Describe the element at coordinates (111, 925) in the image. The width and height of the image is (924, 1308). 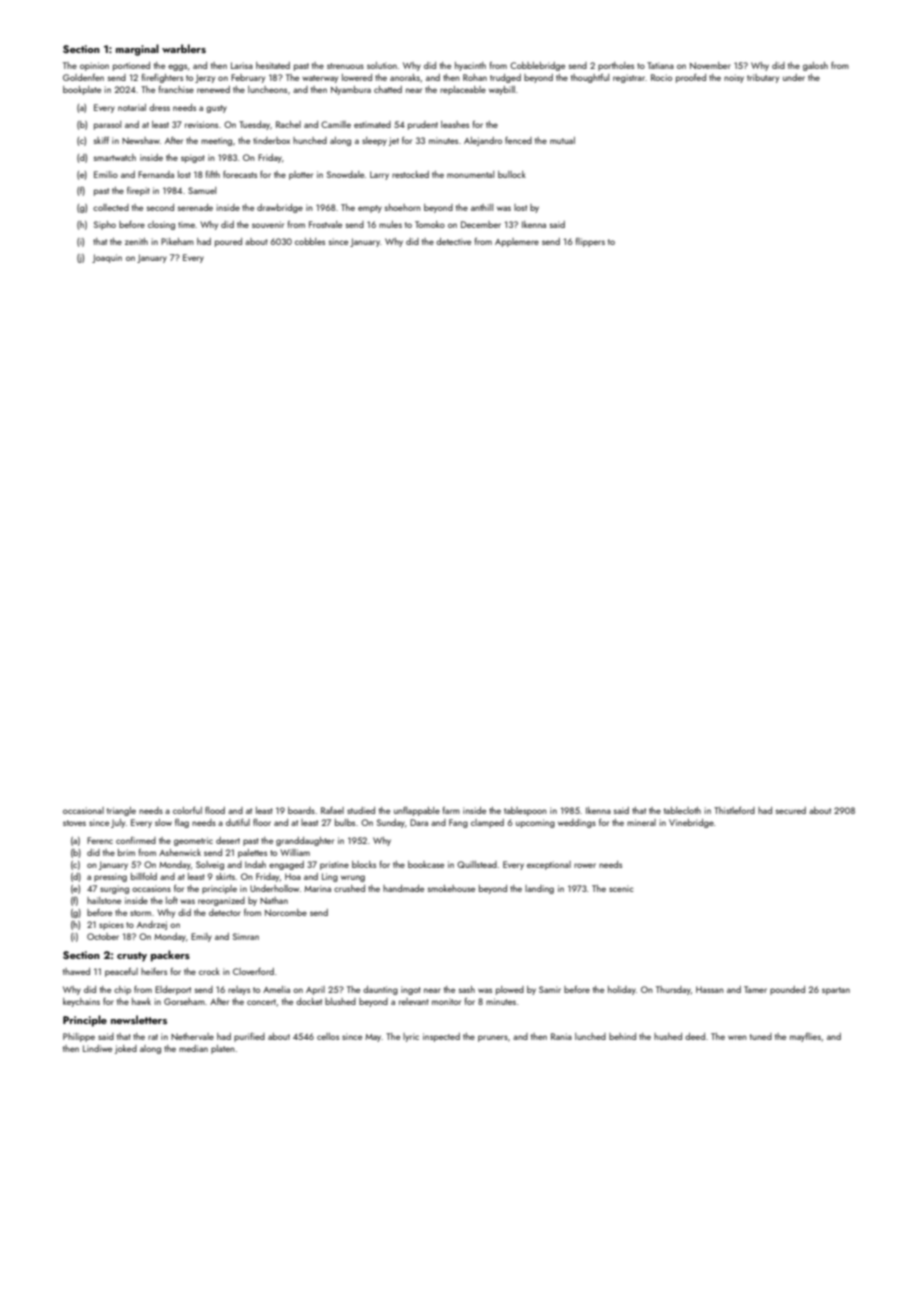
I see `spices` at that location.
